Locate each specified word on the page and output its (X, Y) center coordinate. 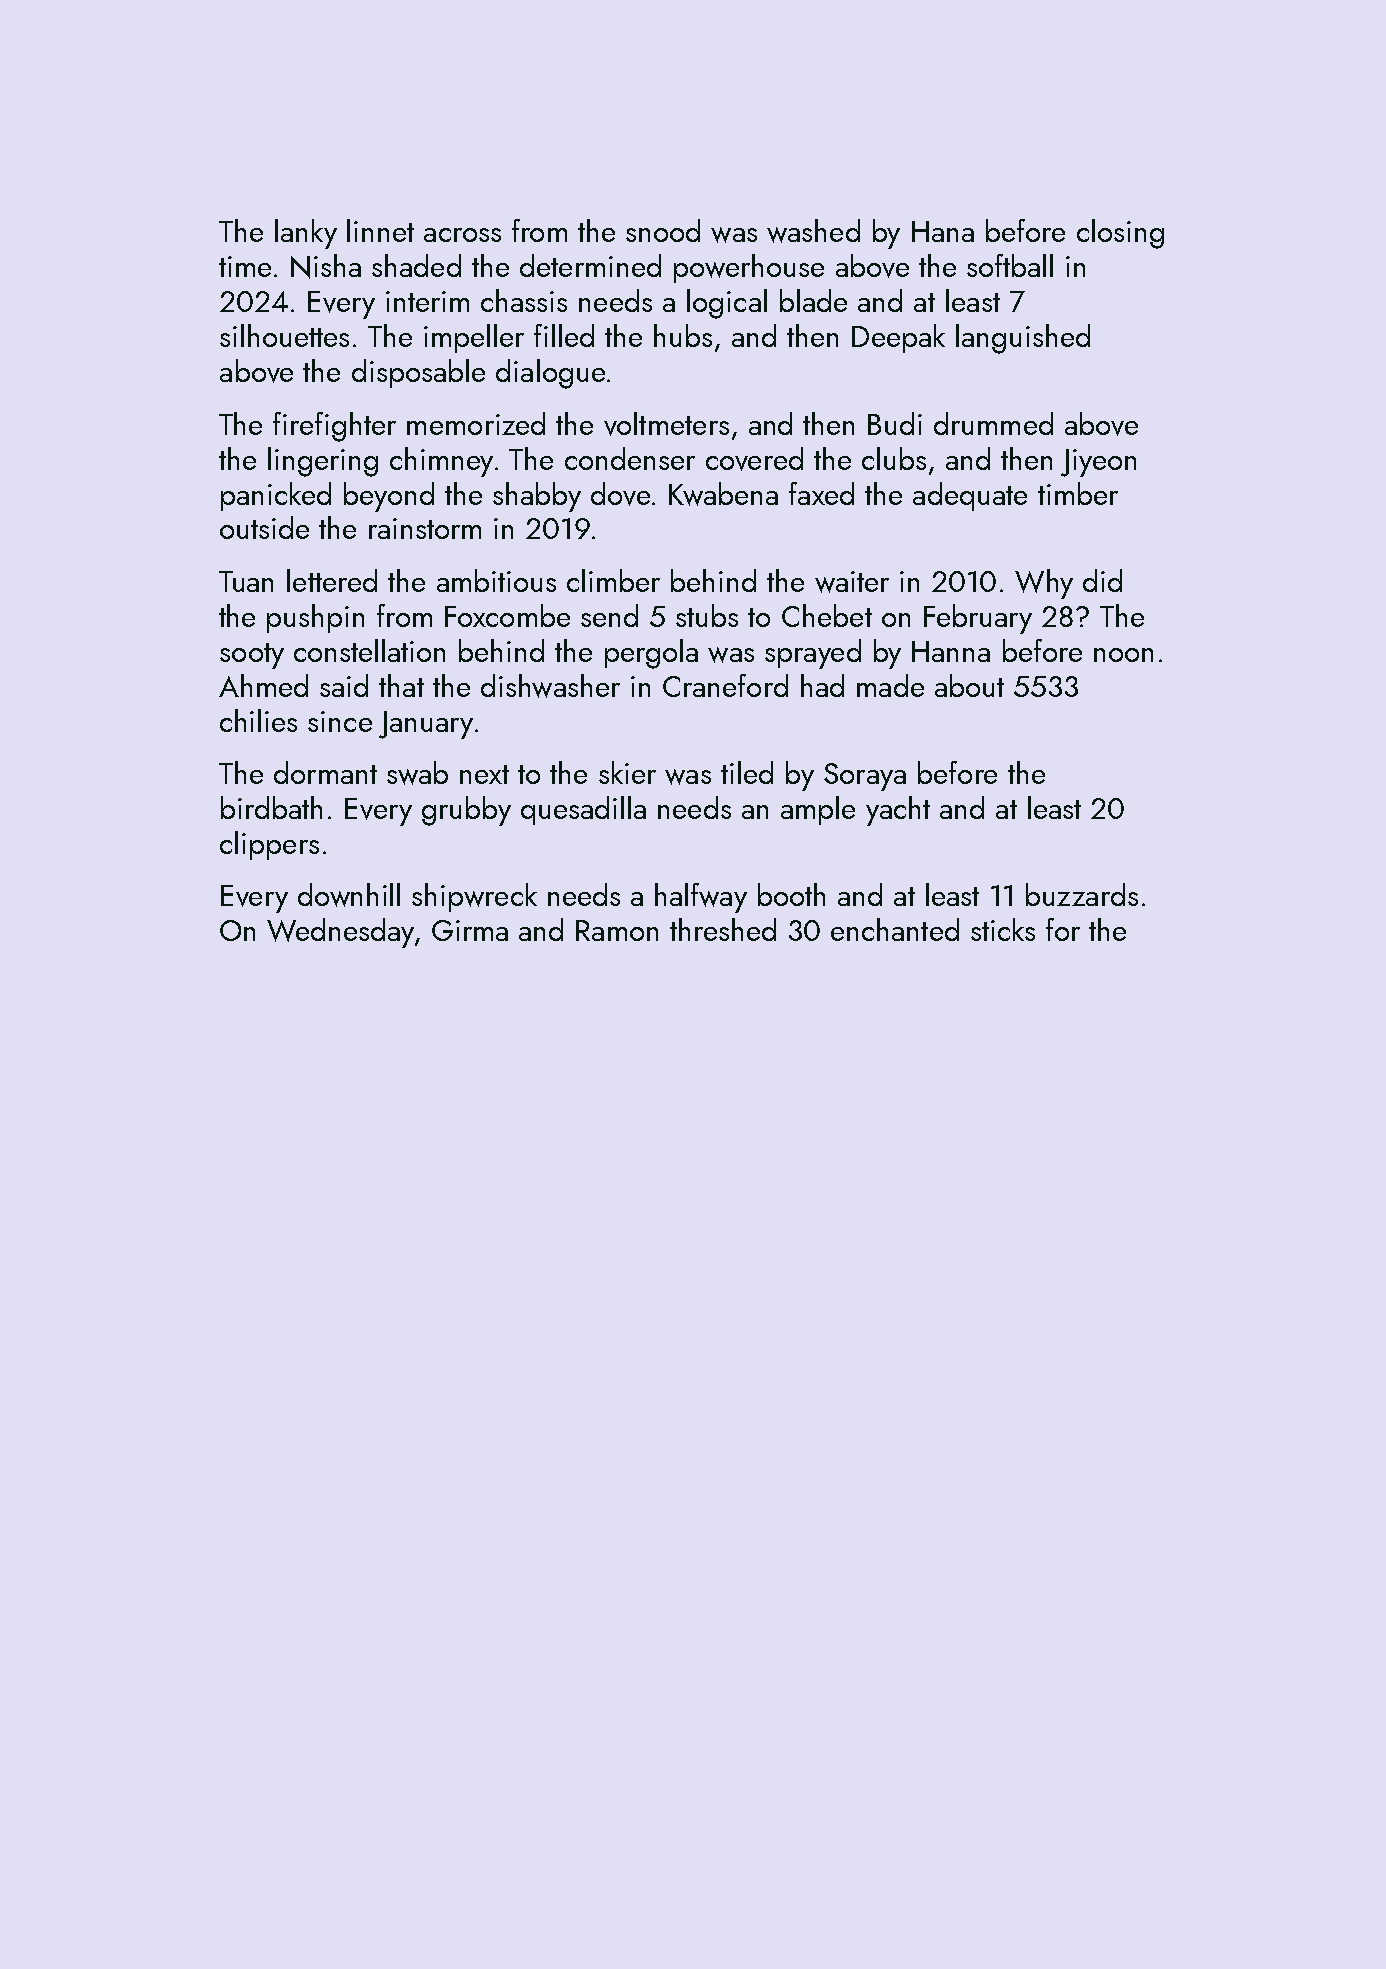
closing (1120, 234)
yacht (898, 811)
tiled (747, 772)
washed (813, 231)
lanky (306, 234)
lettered (332, 580)
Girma (470, 930)
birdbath (271, 807)
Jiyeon (1098, 463)
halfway (701, 898)
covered (754, 459)
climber (613, 580)
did (1102, 580)
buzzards (1082, 894)
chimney (441, 462)
